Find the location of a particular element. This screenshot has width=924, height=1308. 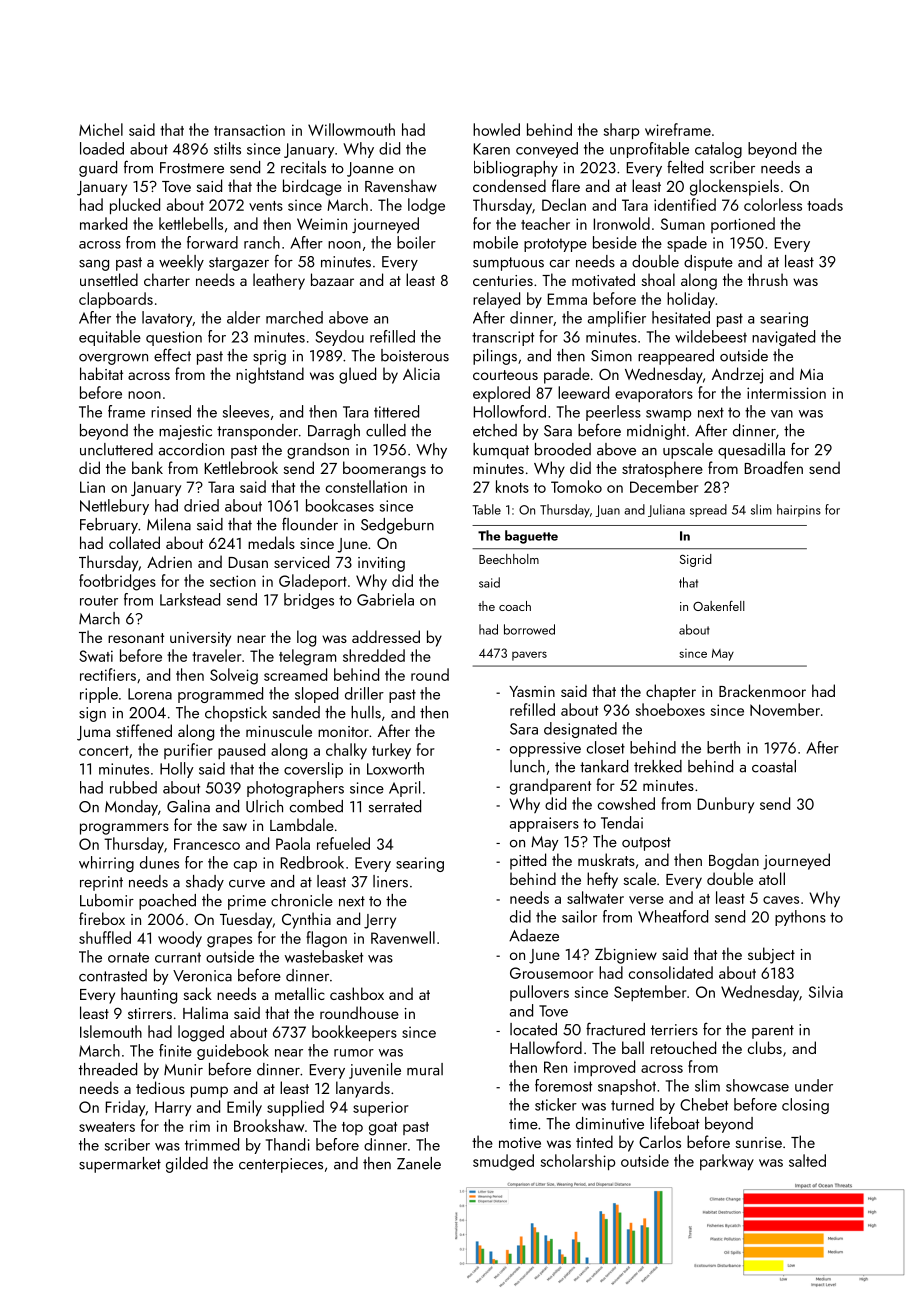

howled is located at coordinates (496, 129).
